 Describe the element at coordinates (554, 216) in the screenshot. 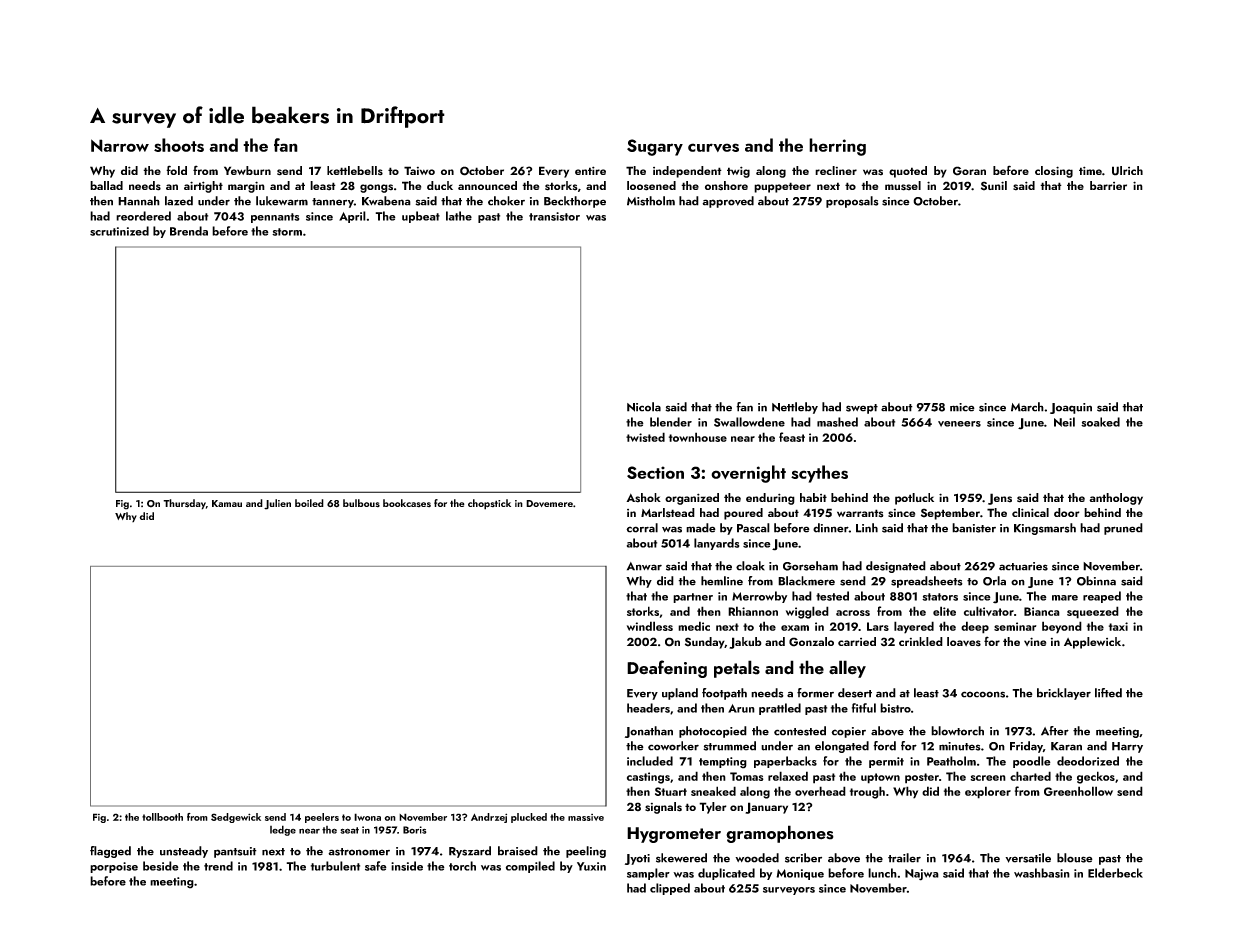

I see `transistor` at that location.
